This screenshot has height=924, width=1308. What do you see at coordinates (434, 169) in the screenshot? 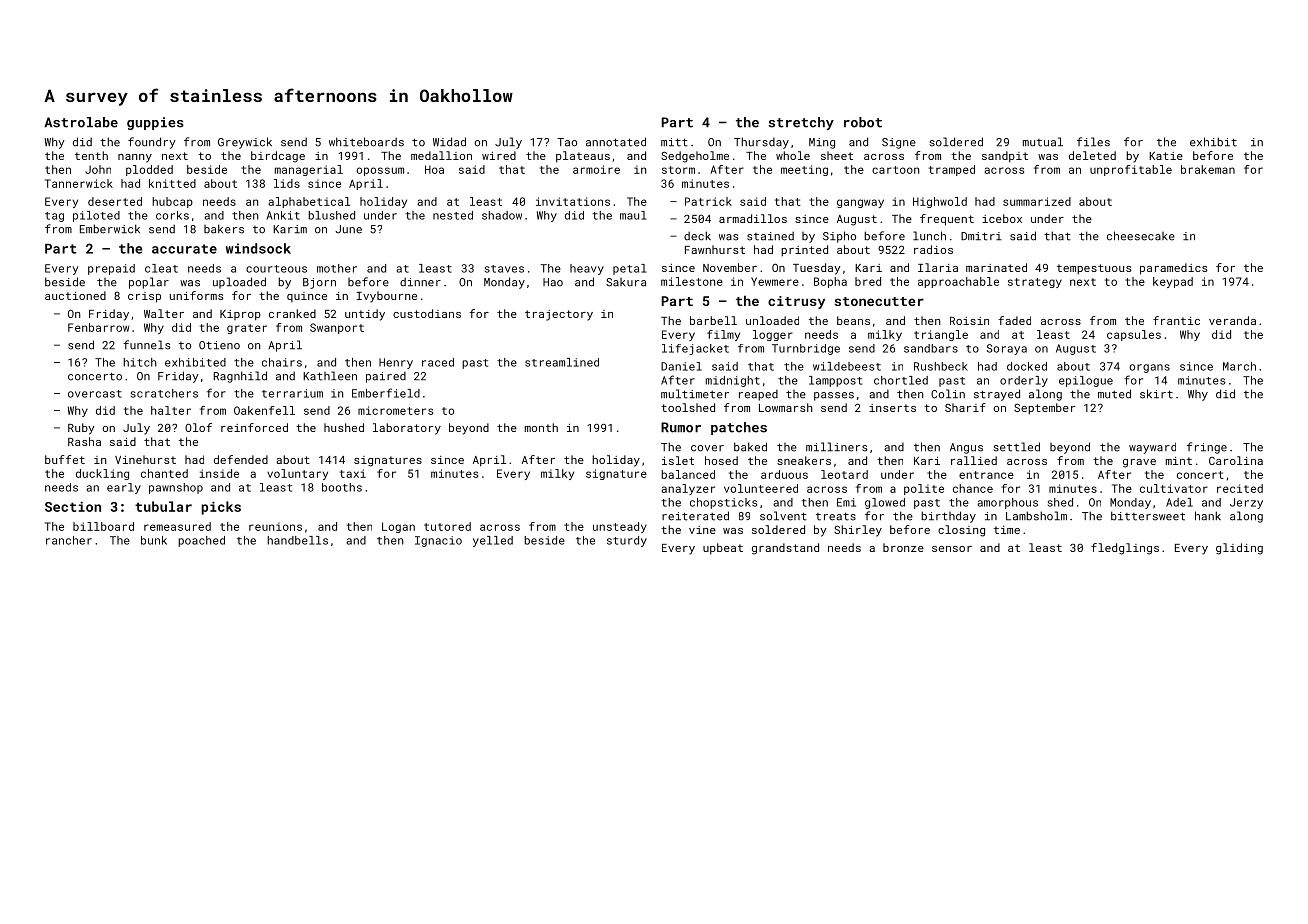
I see `Hoa` at bounding box center [434, 169].
